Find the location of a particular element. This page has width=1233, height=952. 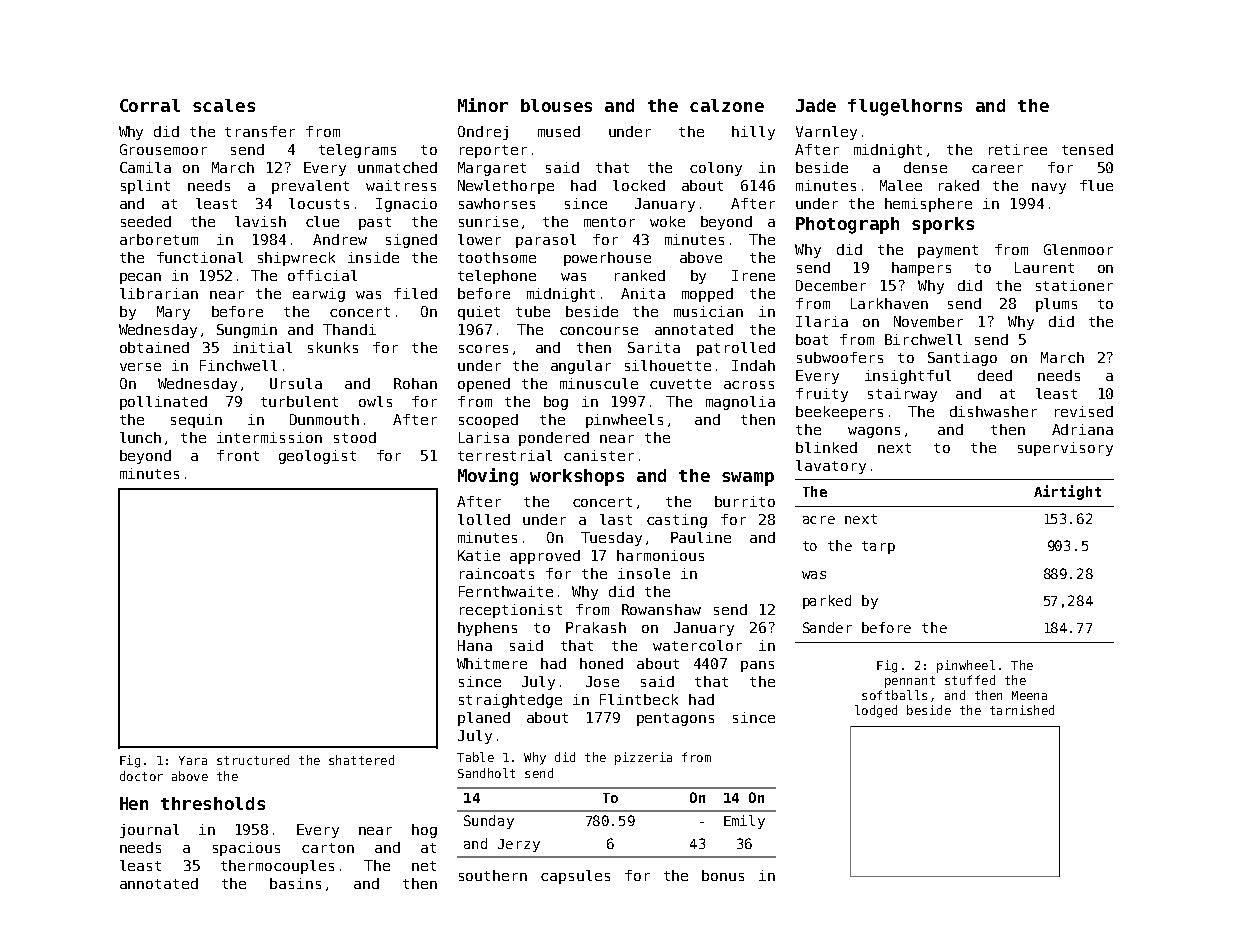

tarnished is located at coordinates (1022, 710).
